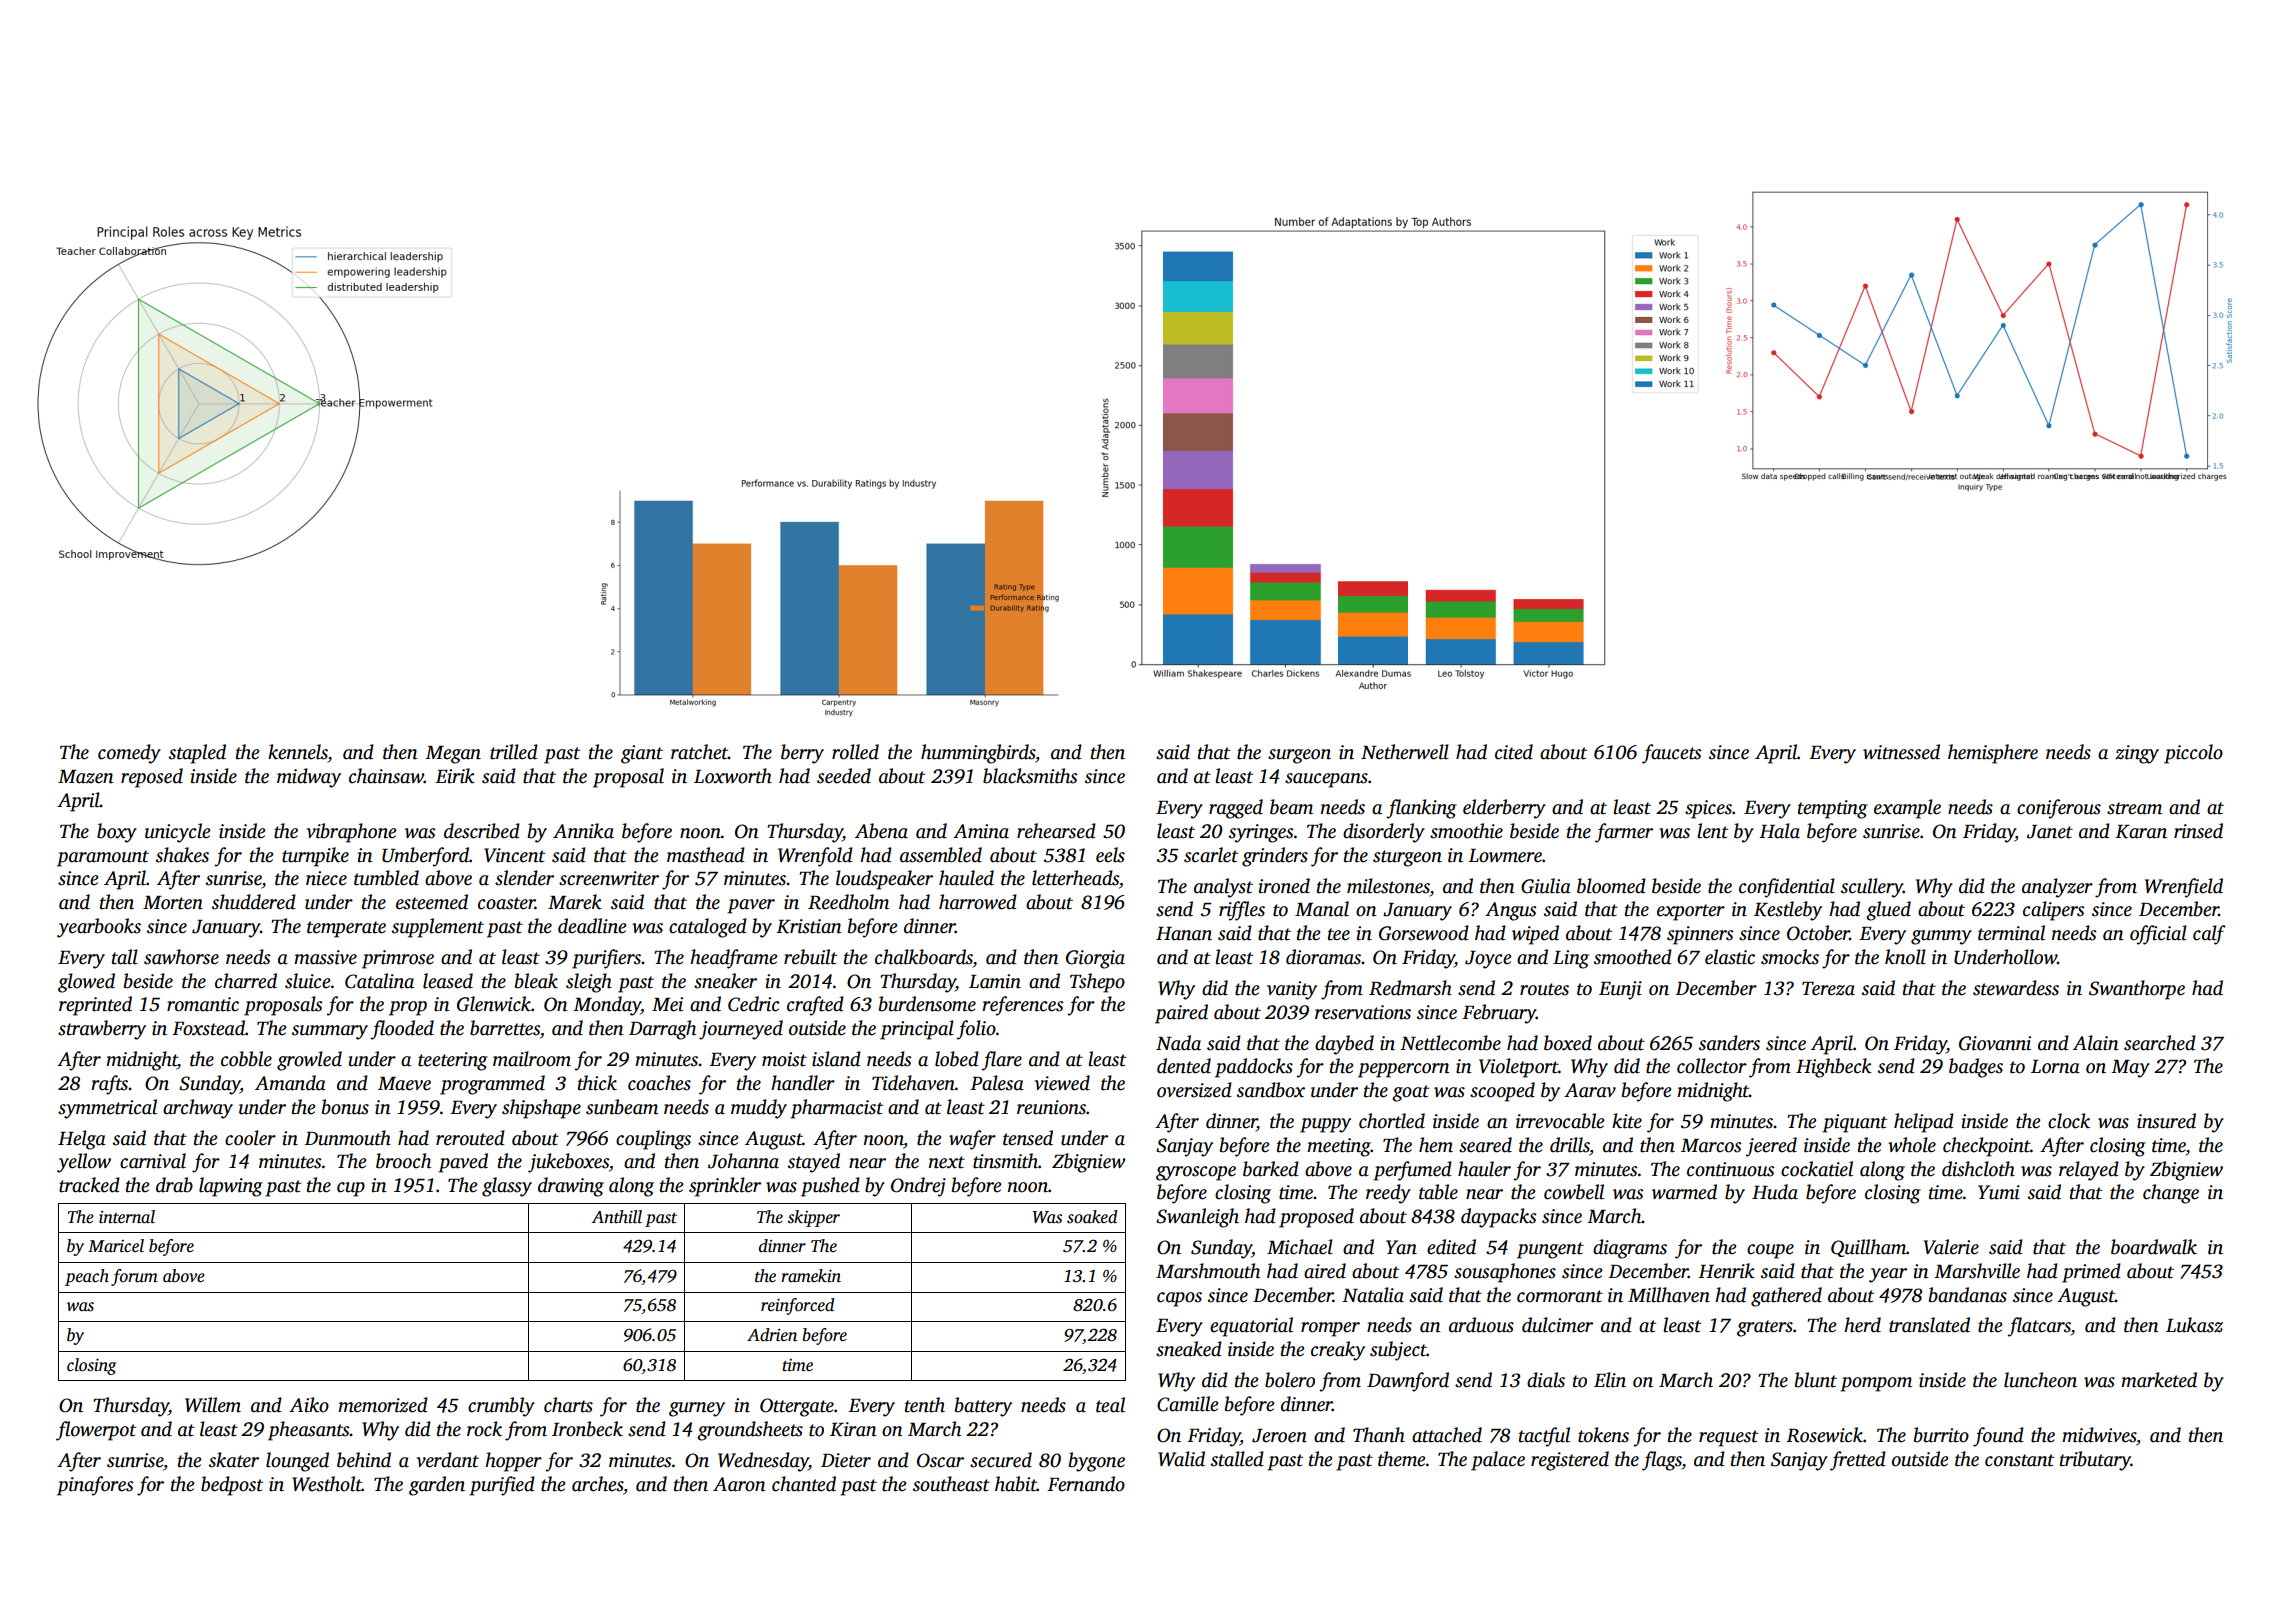 The image size is (2282, 1614). Describe the element at coordinates (95, 1486) in the screenshot. I see `pinafores` at that location.
